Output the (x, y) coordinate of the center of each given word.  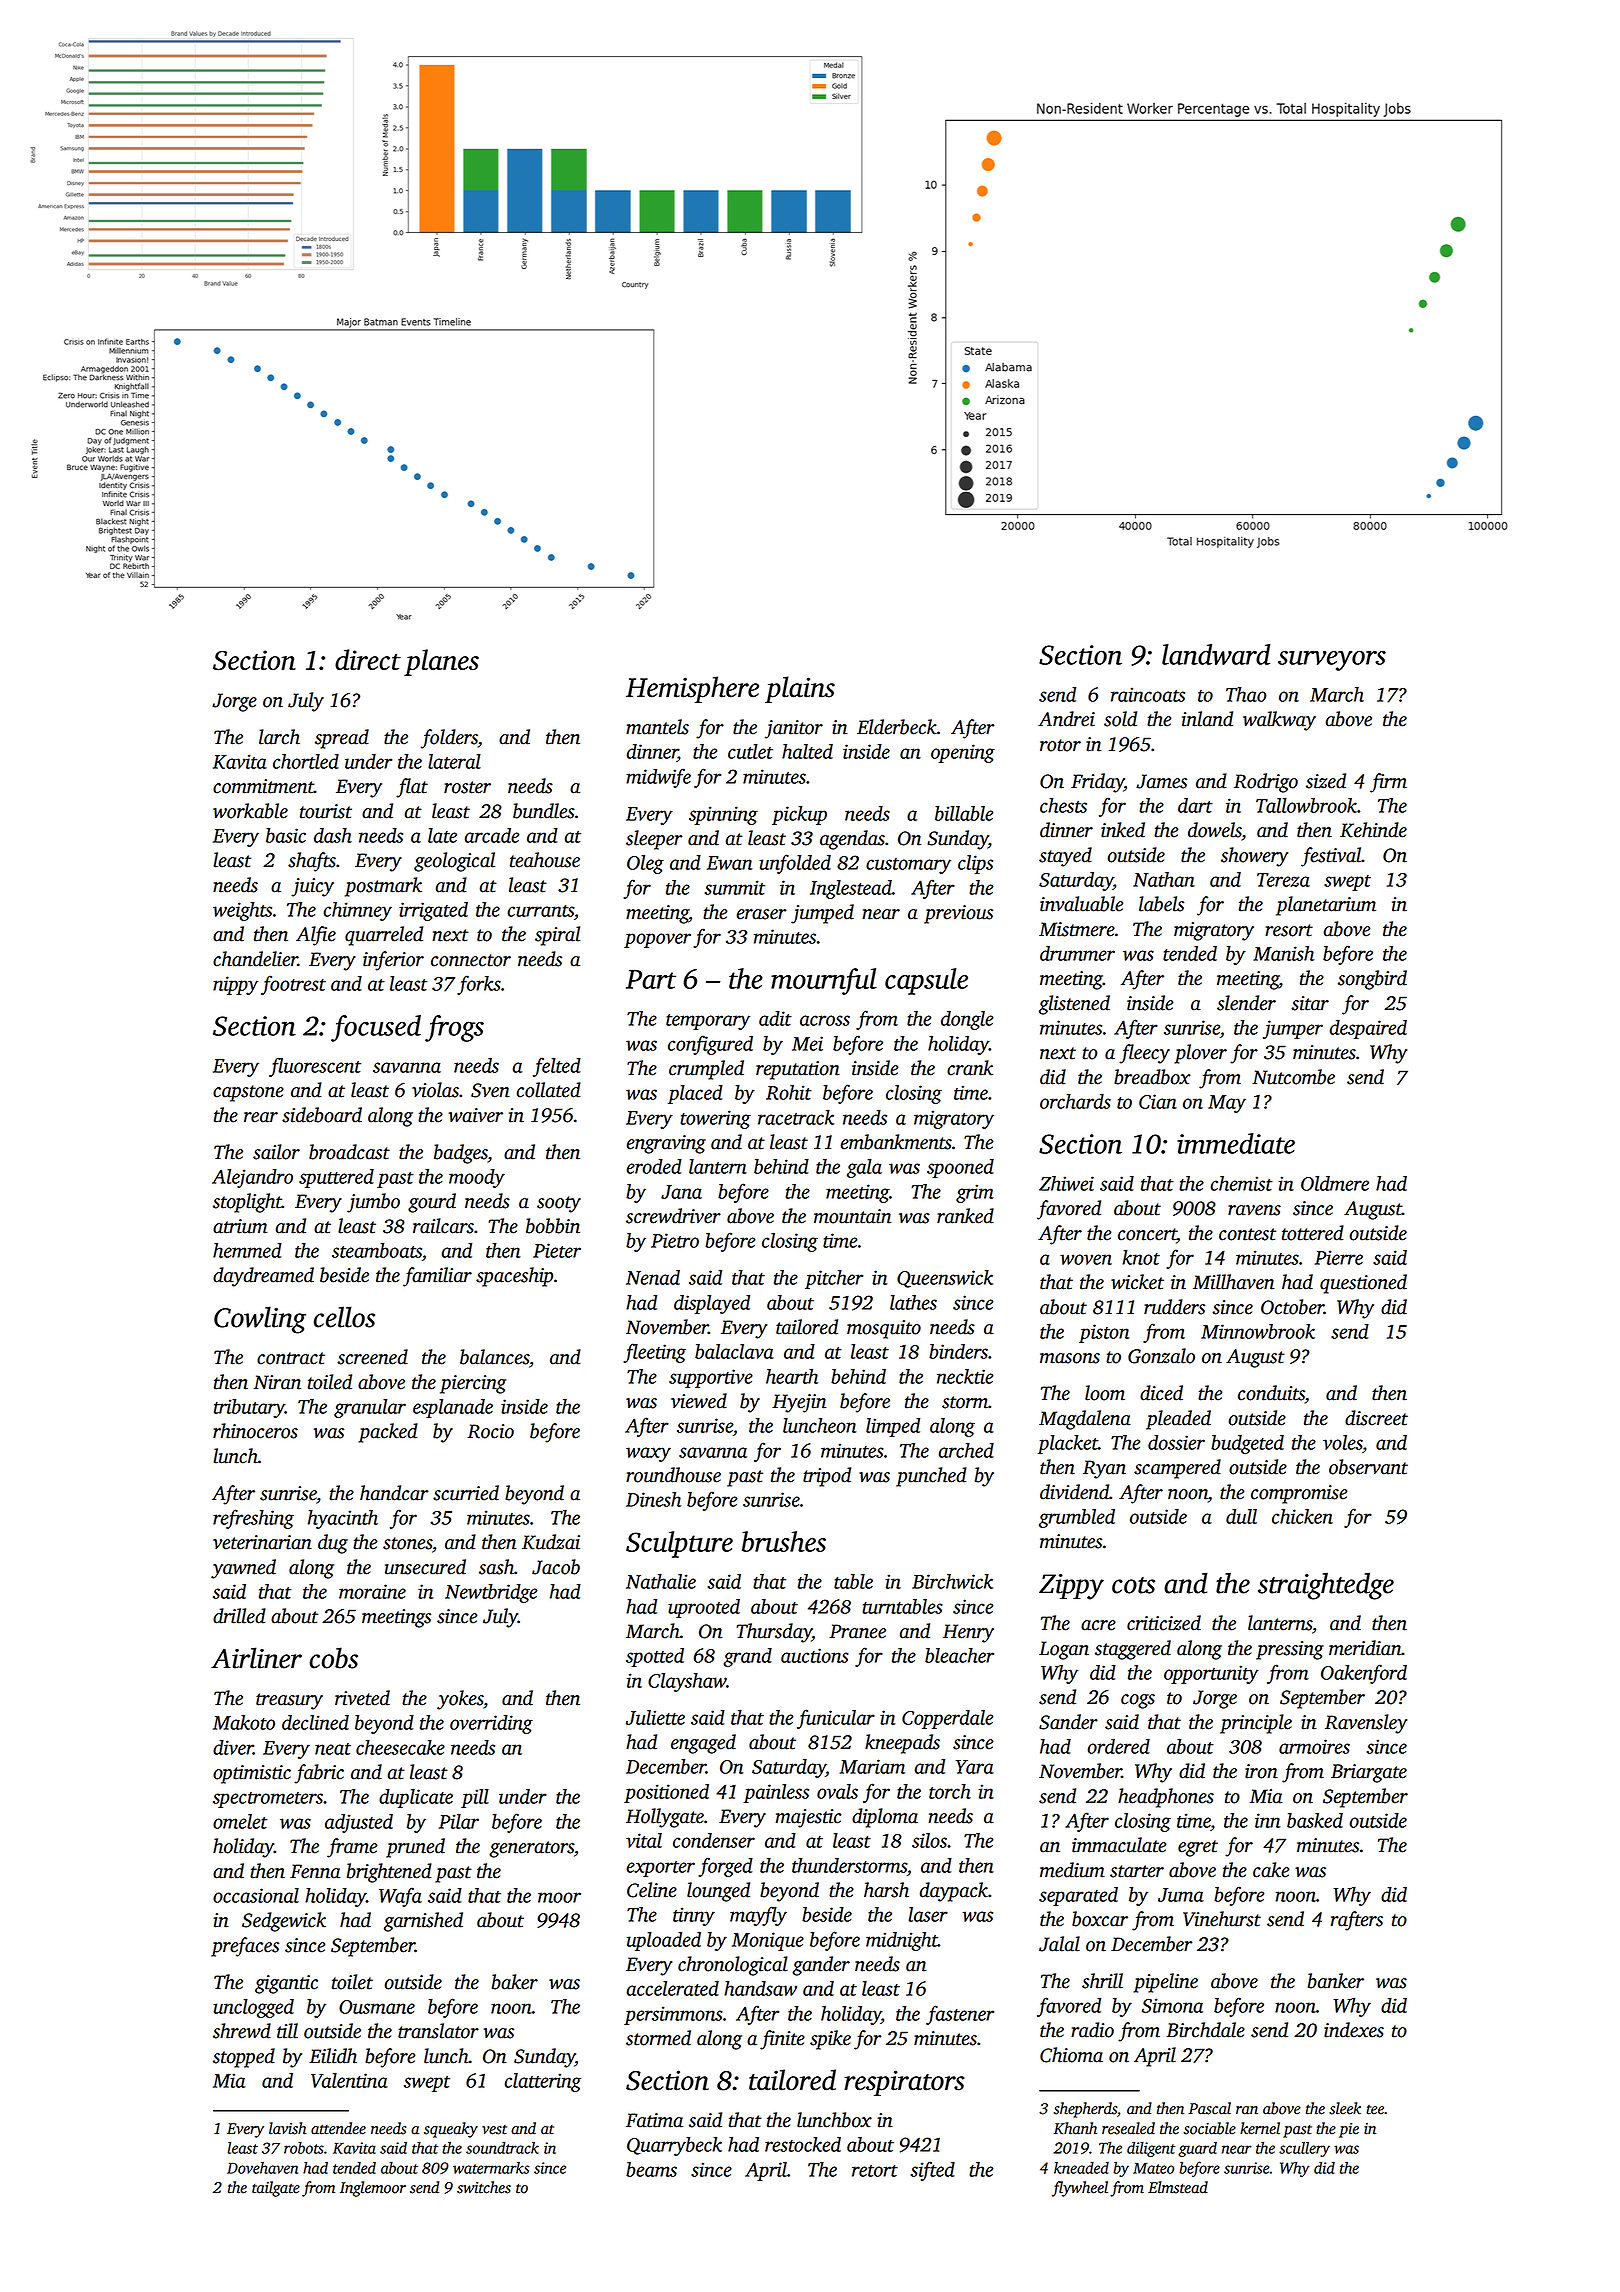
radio (1092, 2030)
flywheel (1080, 2189)
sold (1120, 719)
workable (250, 811)
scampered (1177, 1469)
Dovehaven (262, 2168)
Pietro (675, 1240)
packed (388, 1433)
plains (800, 689)
